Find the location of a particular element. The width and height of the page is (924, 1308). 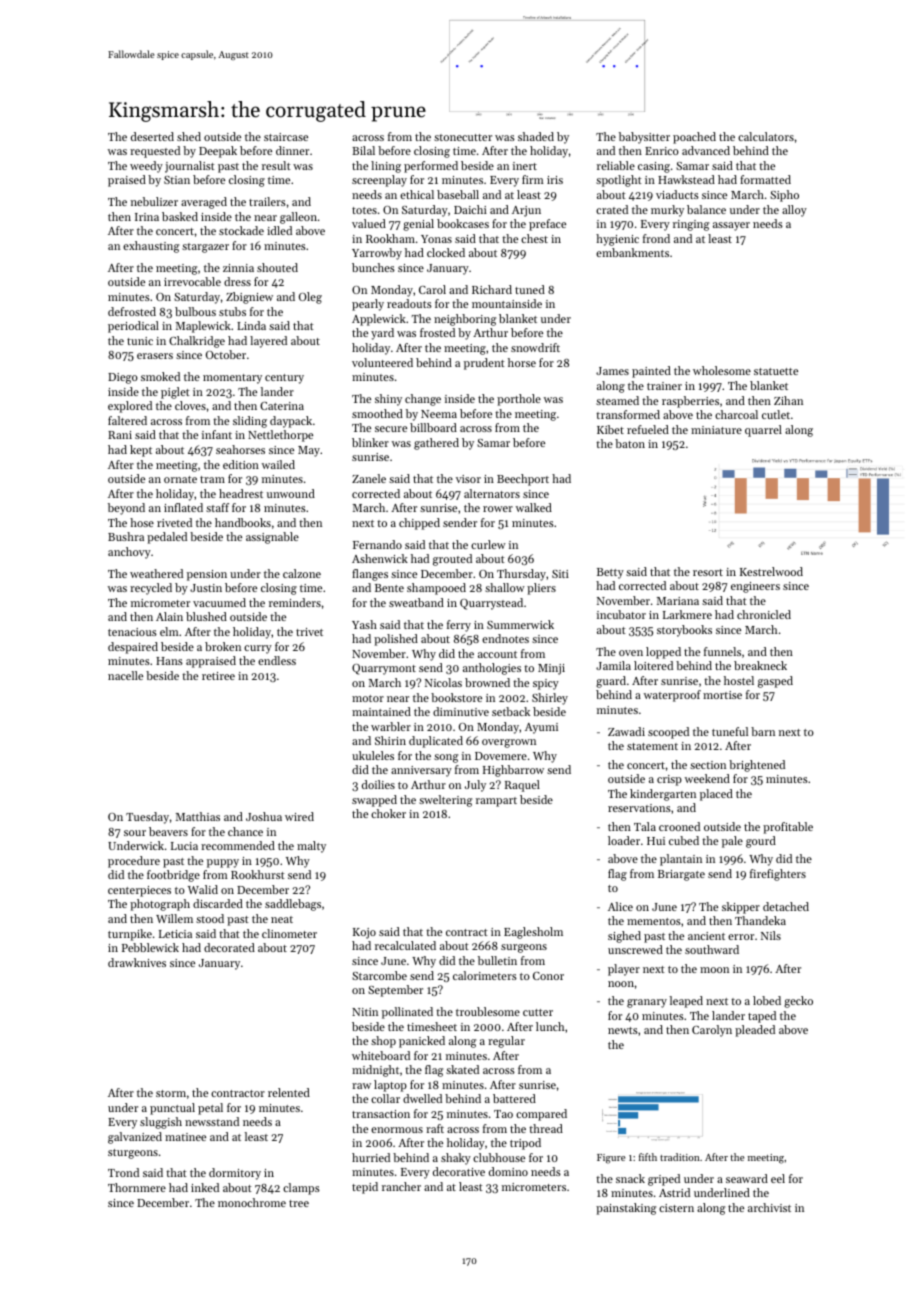

anniversary is located at coordinates (421, 771).
